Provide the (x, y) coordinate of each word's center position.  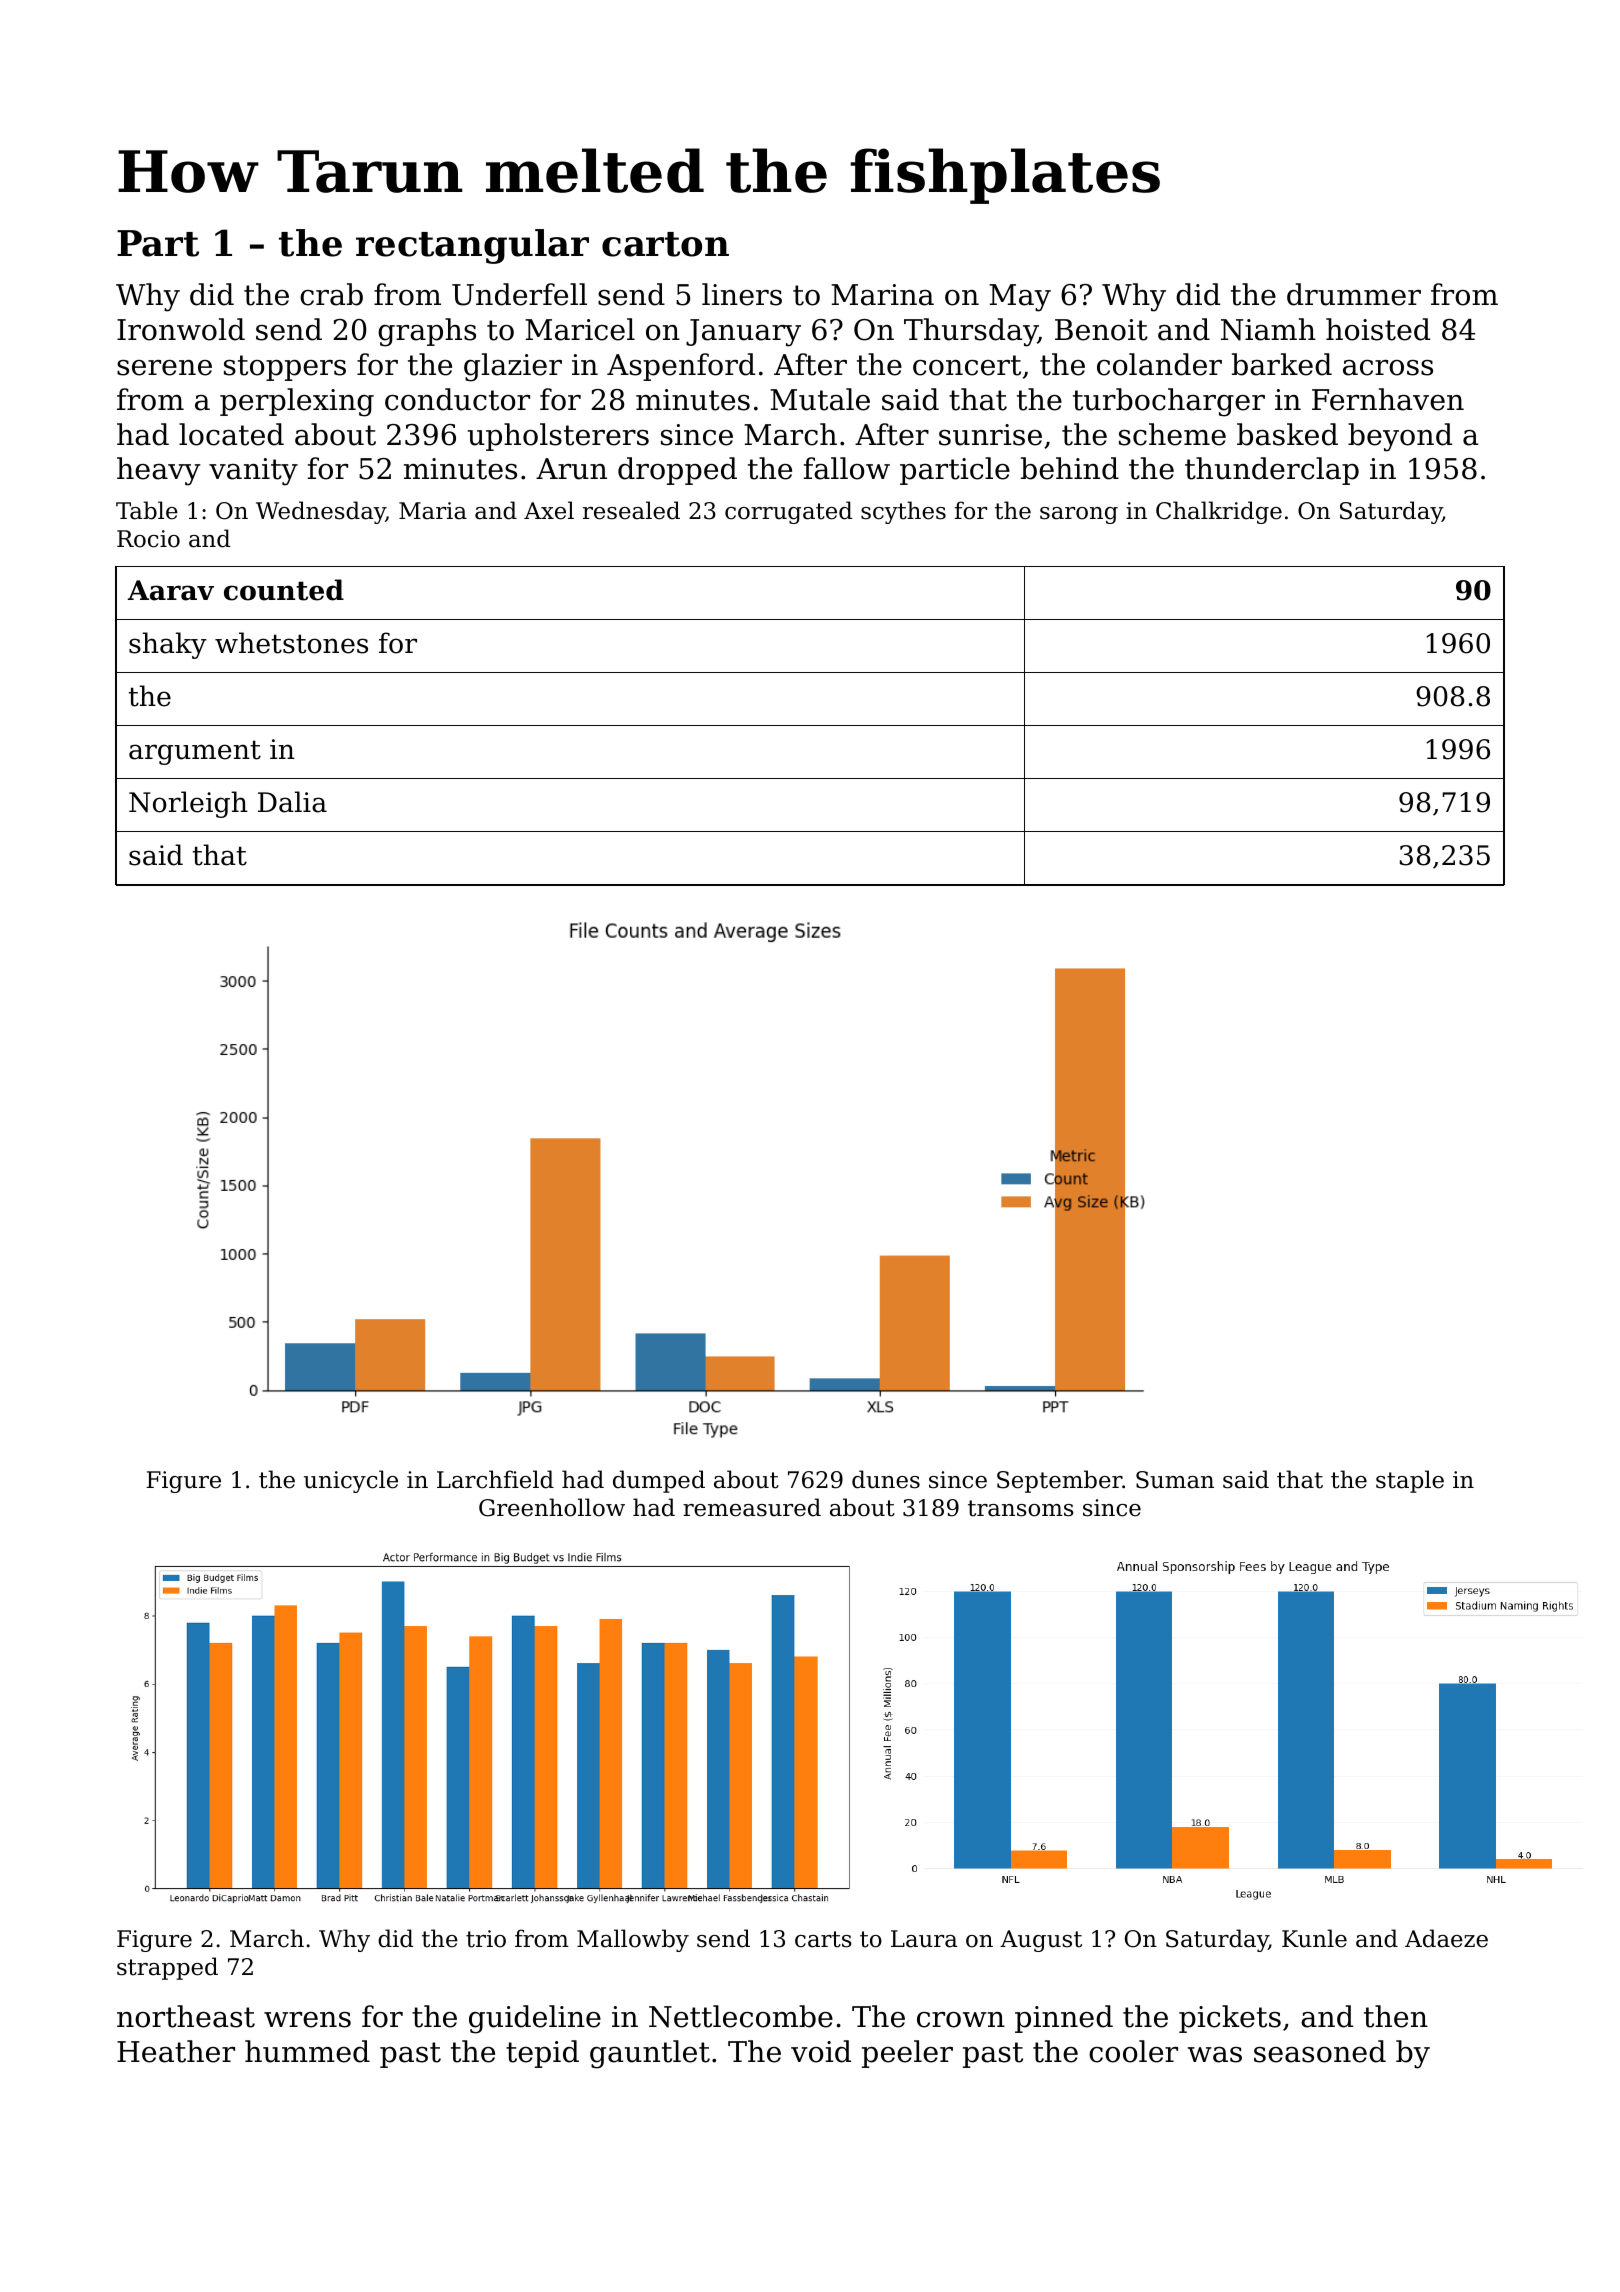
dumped (659, 1481)
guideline (535, 2019)
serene (164, 368)
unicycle (351, 1481)
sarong (1079, 515)
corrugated (788, 512)
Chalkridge (1219, 512)
